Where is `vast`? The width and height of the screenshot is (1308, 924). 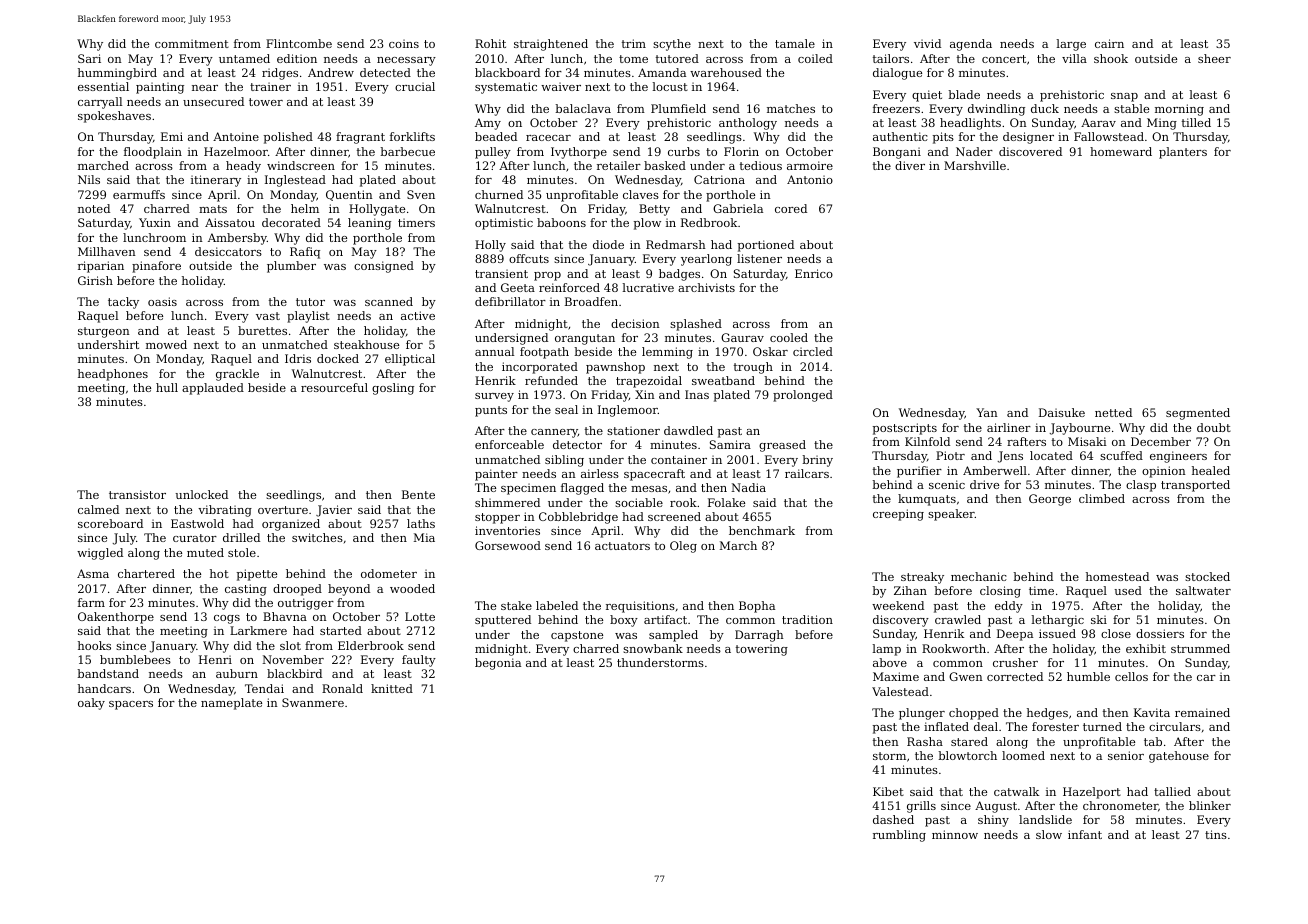
vast is located at coordinates (268, 316).
